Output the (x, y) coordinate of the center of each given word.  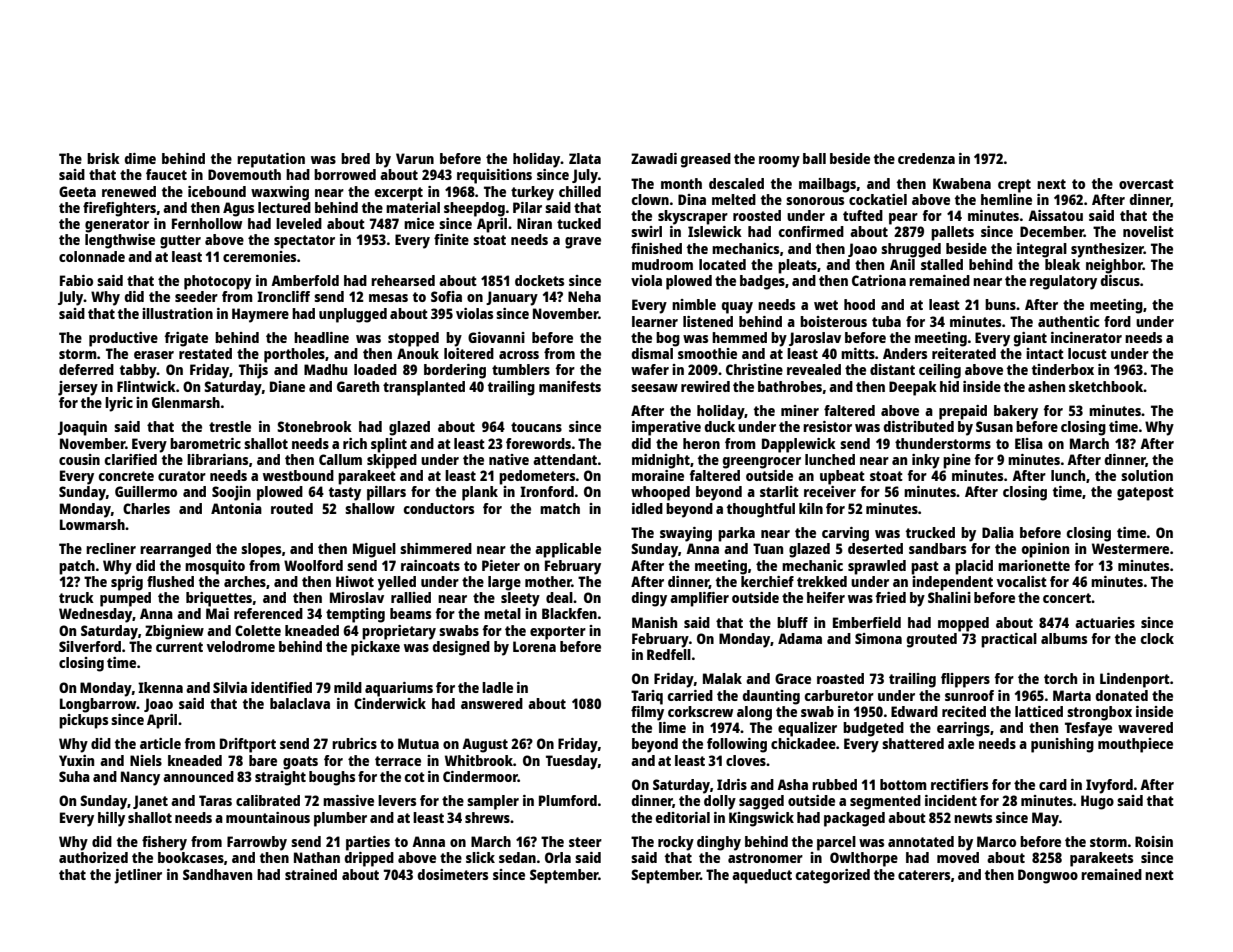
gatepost (1145, 494)
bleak (1062, 264)
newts (973, 818)
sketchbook (1106, 386)
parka (736, 534)
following (737, 745)
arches (245, 581)
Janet (150, 802)
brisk (103, 158)
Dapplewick (799, 445)
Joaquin (82, 428)
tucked (579, 223)
